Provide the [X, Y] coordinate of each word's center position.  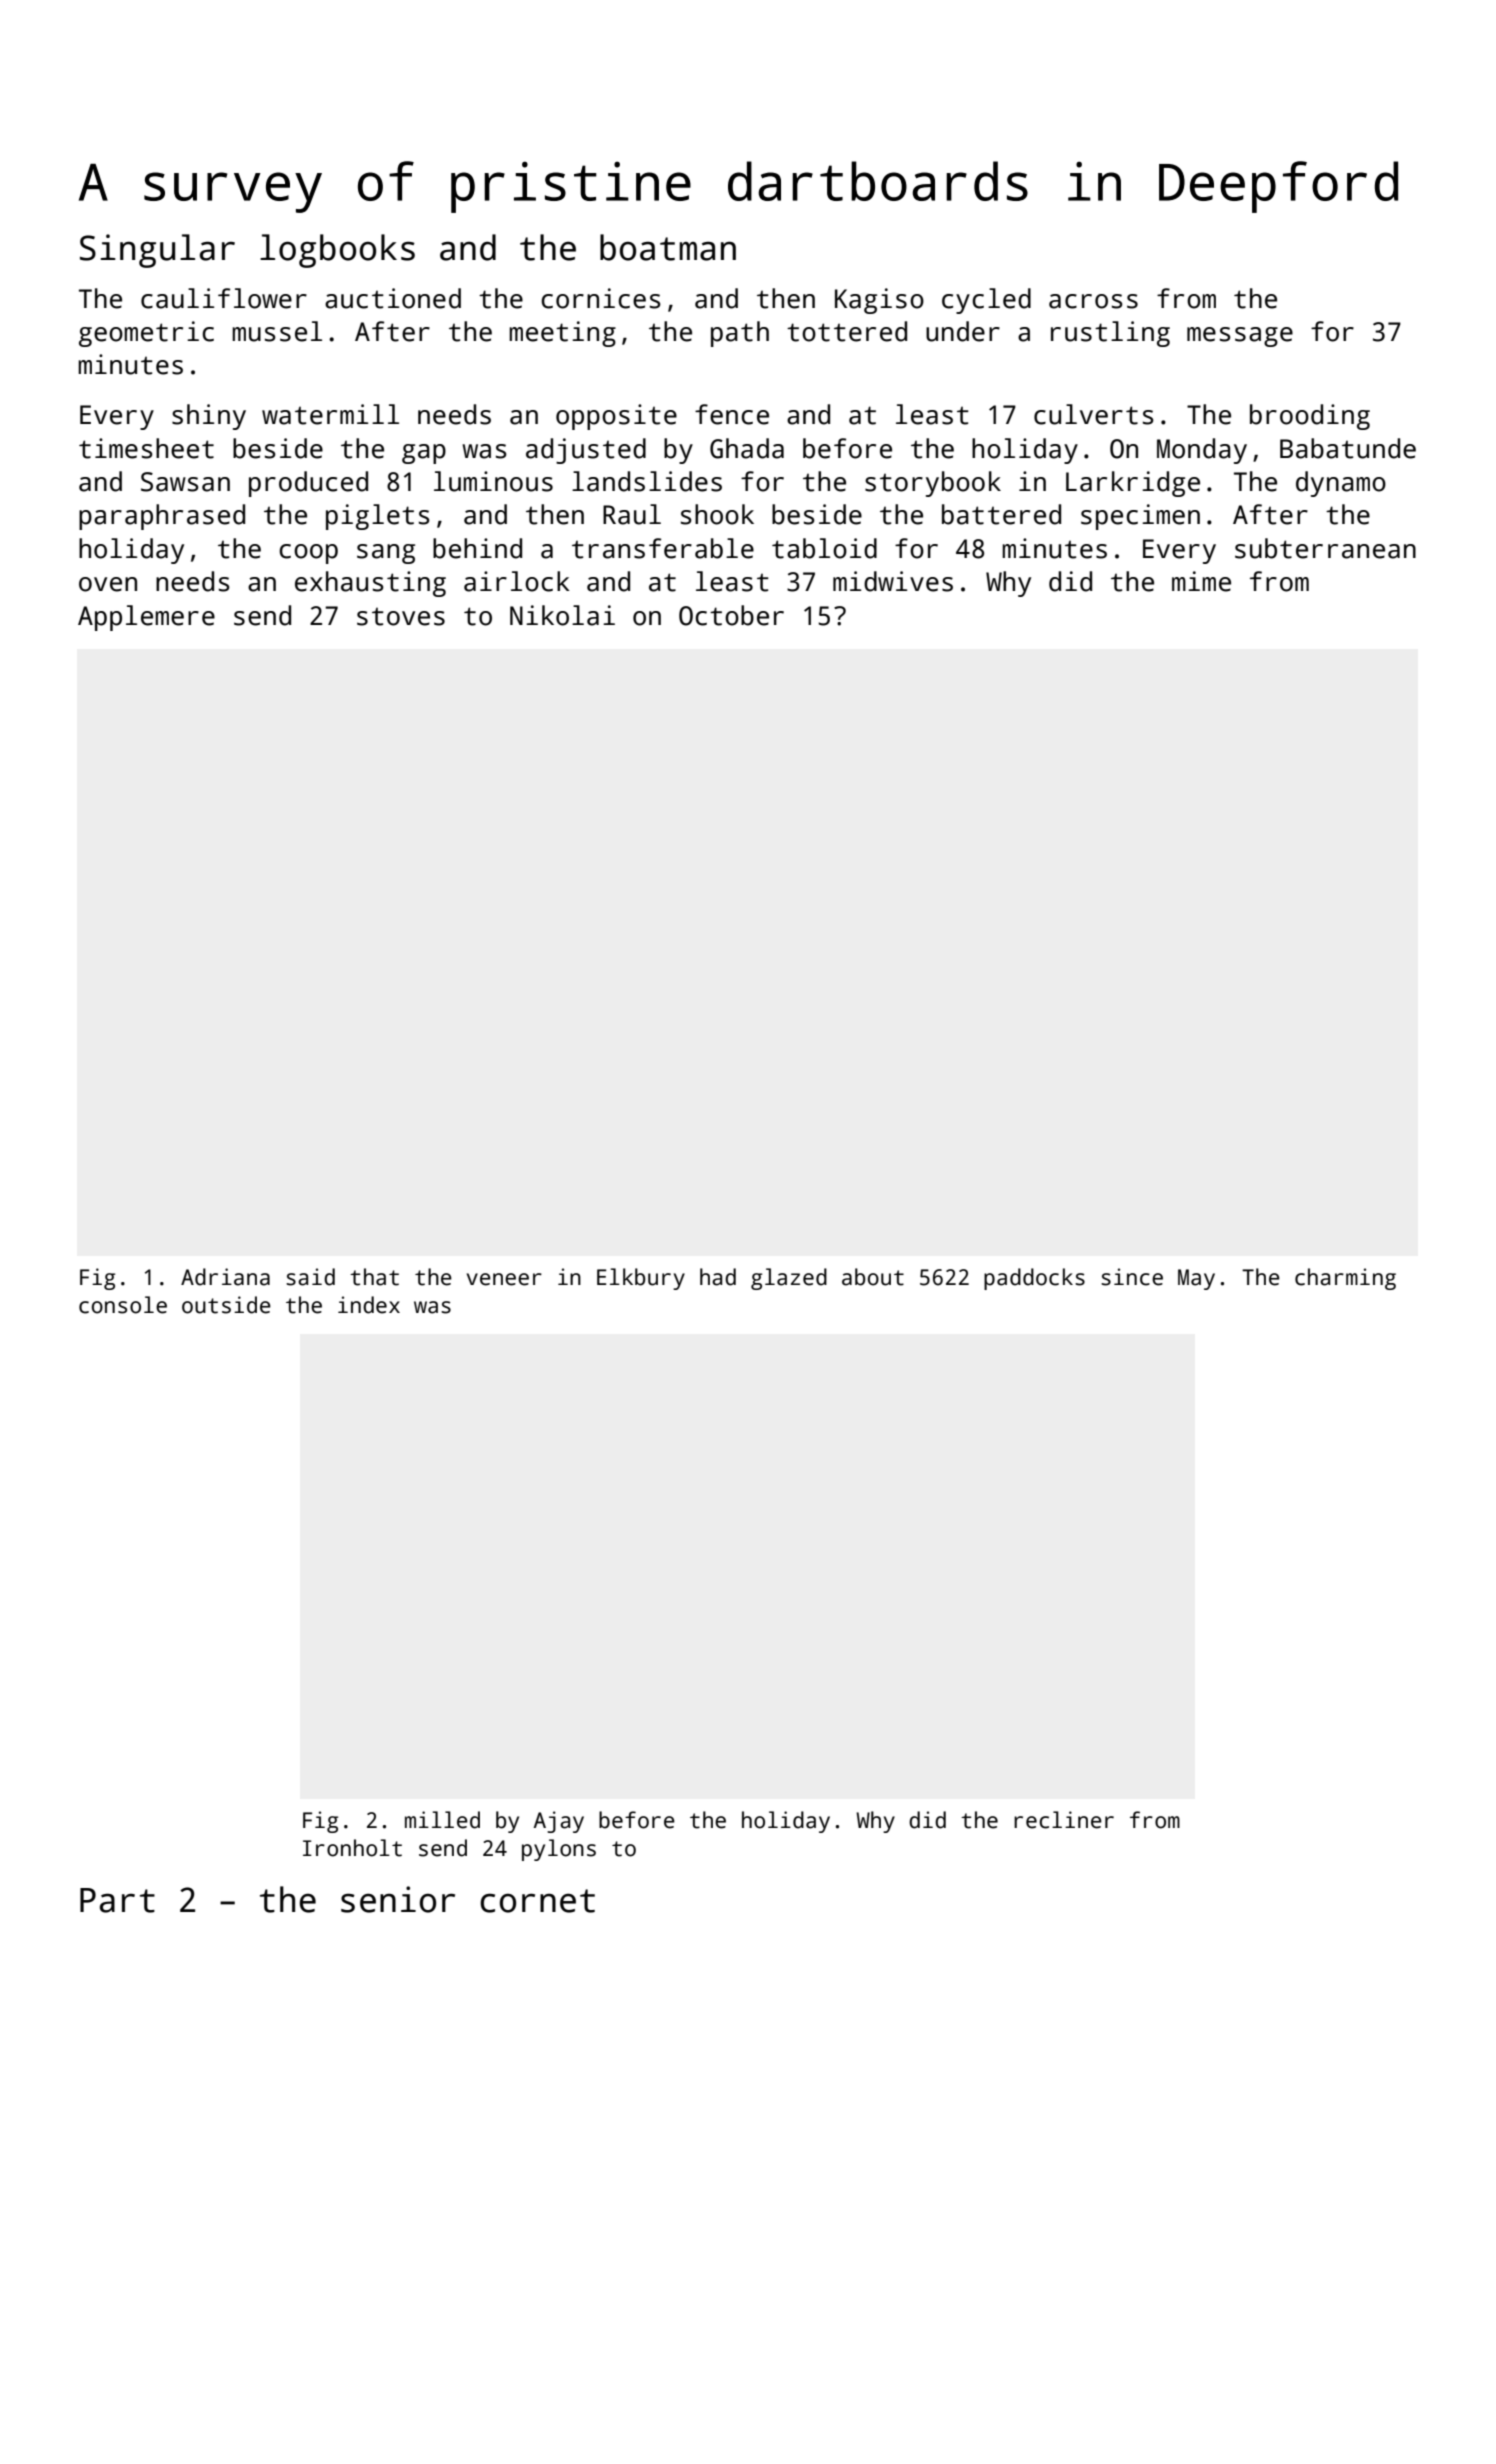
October [731, 615]
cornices [601, 298]
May [1196, 1279]
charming [1345, 1279]
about [873, 1277]
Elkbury [641, 1279]
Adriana [225, 1277]
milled [442, 1820]
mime [1201, 581]
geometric [146, 334]
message [1240, 337]
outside [226, 1305]
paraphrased [162, 517]
